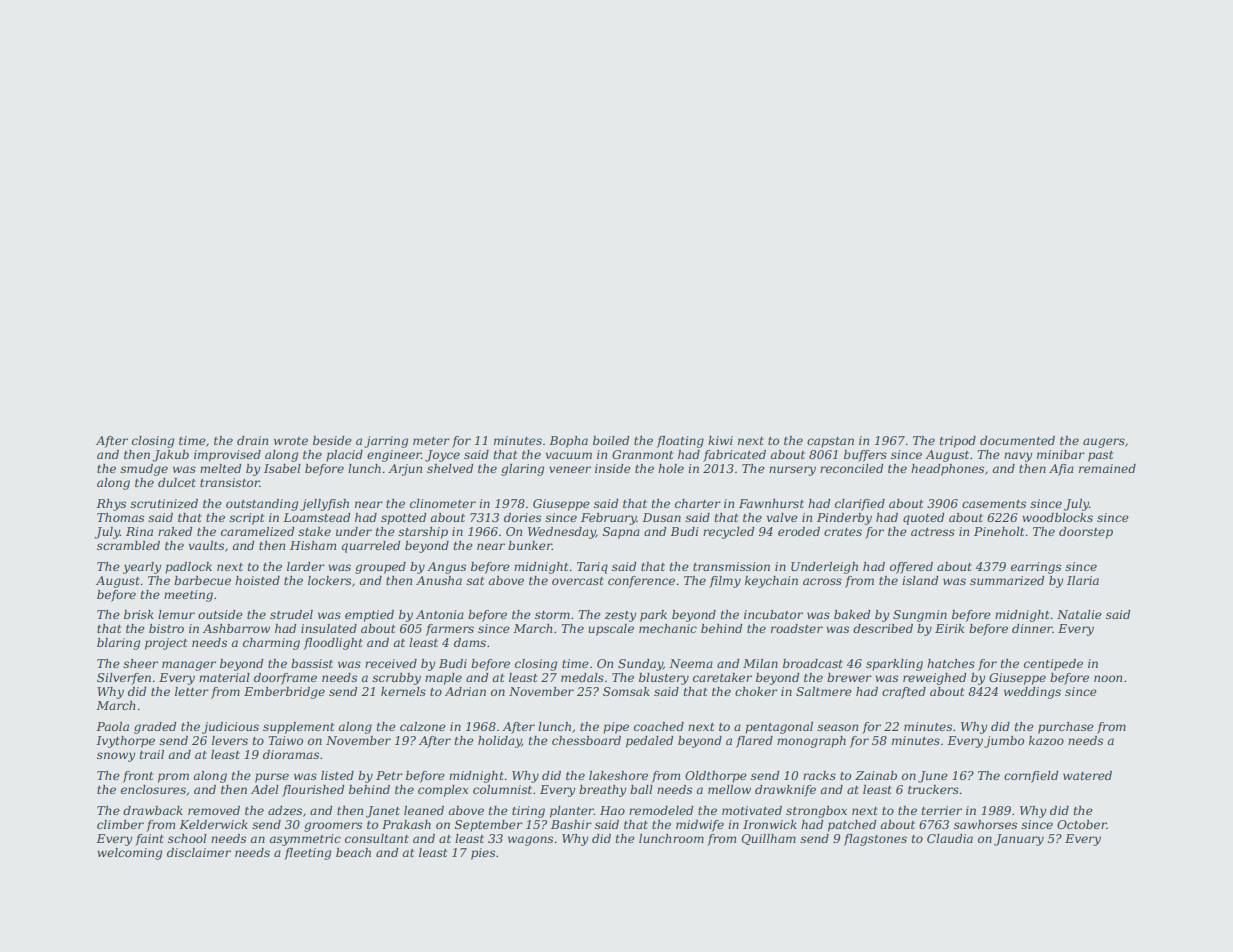  I want to click on Sungmin, so click(920, 616).
